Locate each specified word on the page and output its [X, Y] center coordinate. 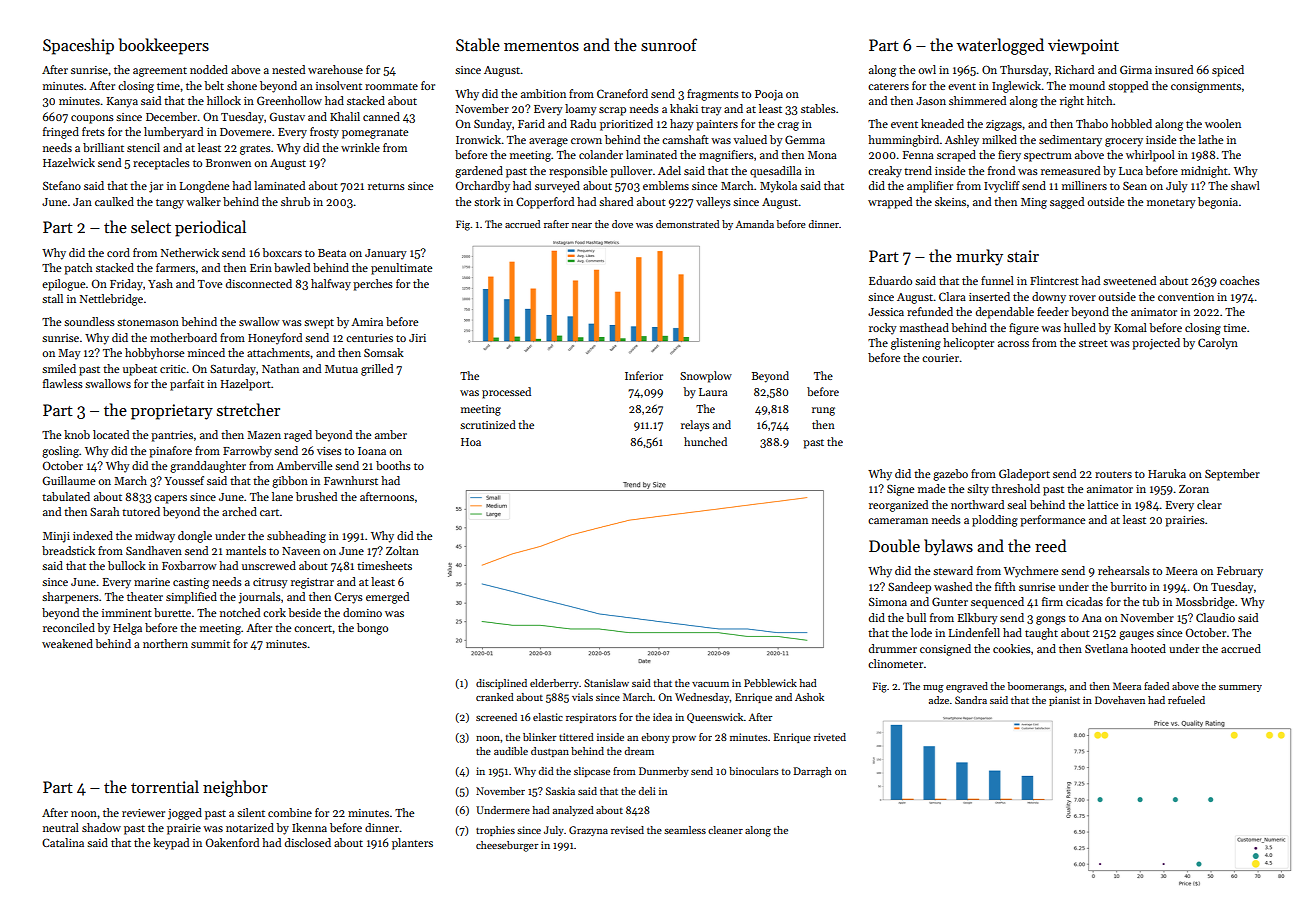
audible [511, 751]
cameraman [898, 521]
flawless [63, 383]
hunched [705, 441]
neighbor [235, 788]
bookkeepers [164, 46]
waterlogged [1000, 46]
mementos [541, 46]
